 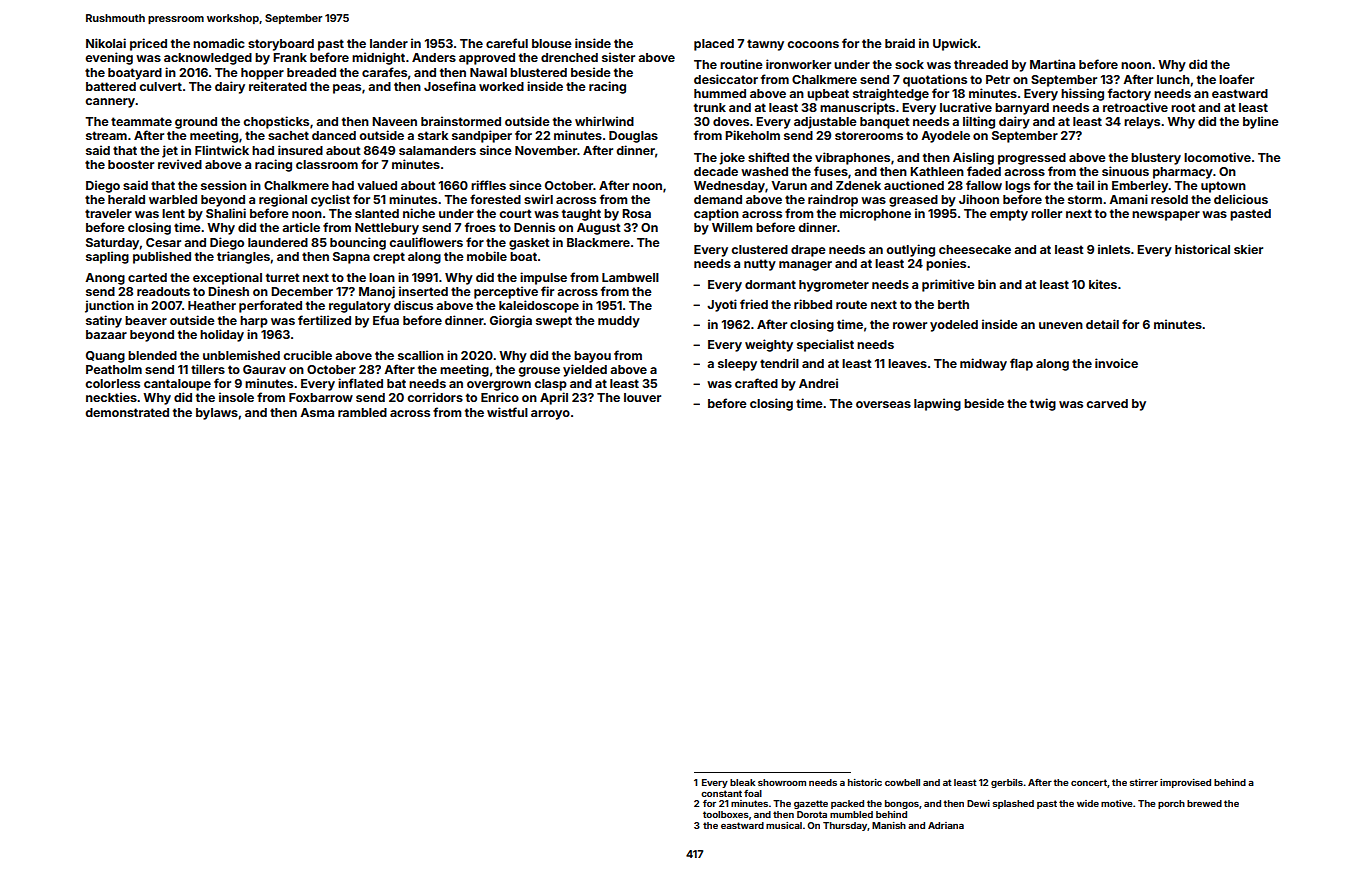 What do you see at coordinates (721, 793) in the page?
I see `constant` at bounding box center [721, 793].
